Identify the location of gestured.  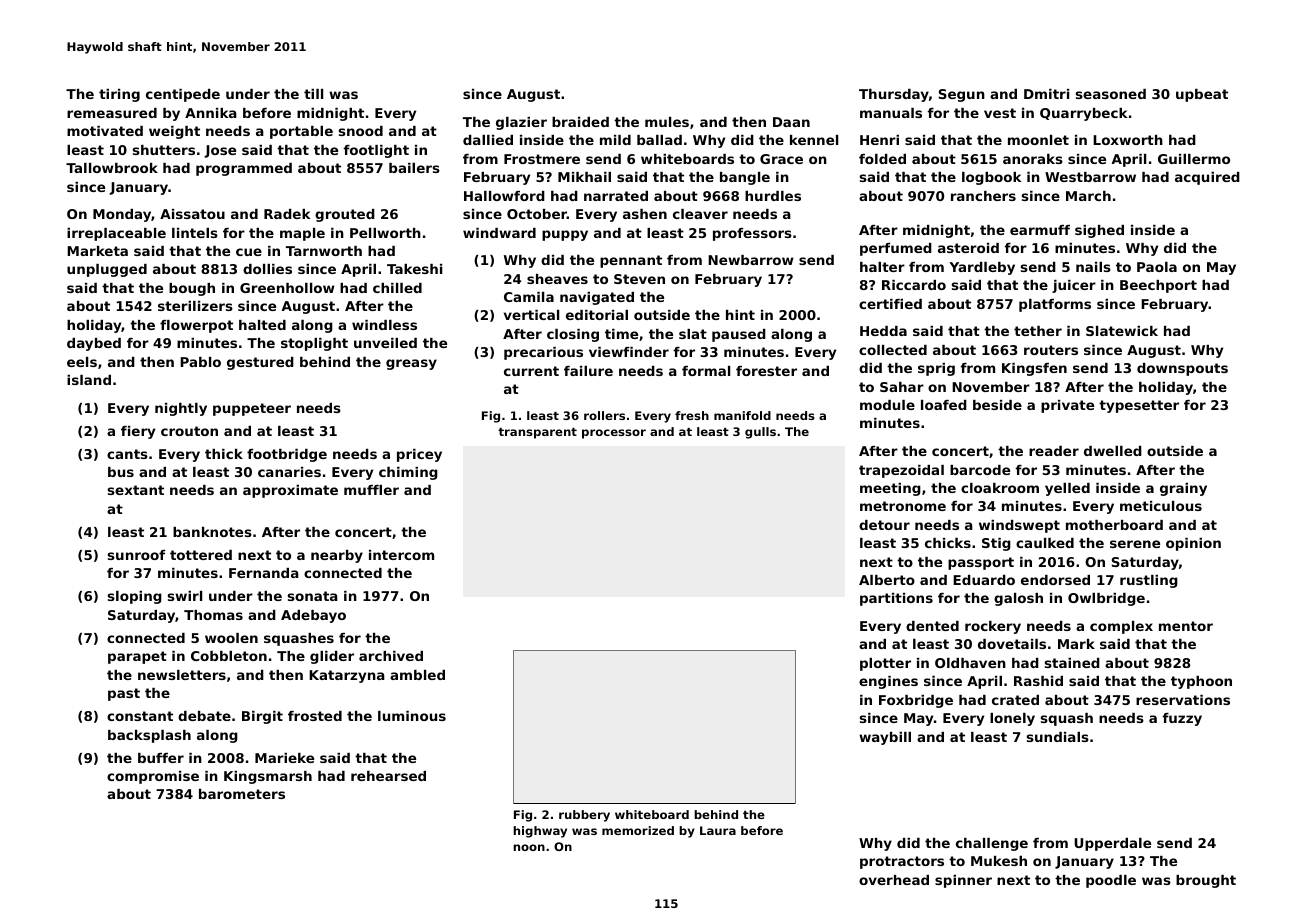
(260, 363).
